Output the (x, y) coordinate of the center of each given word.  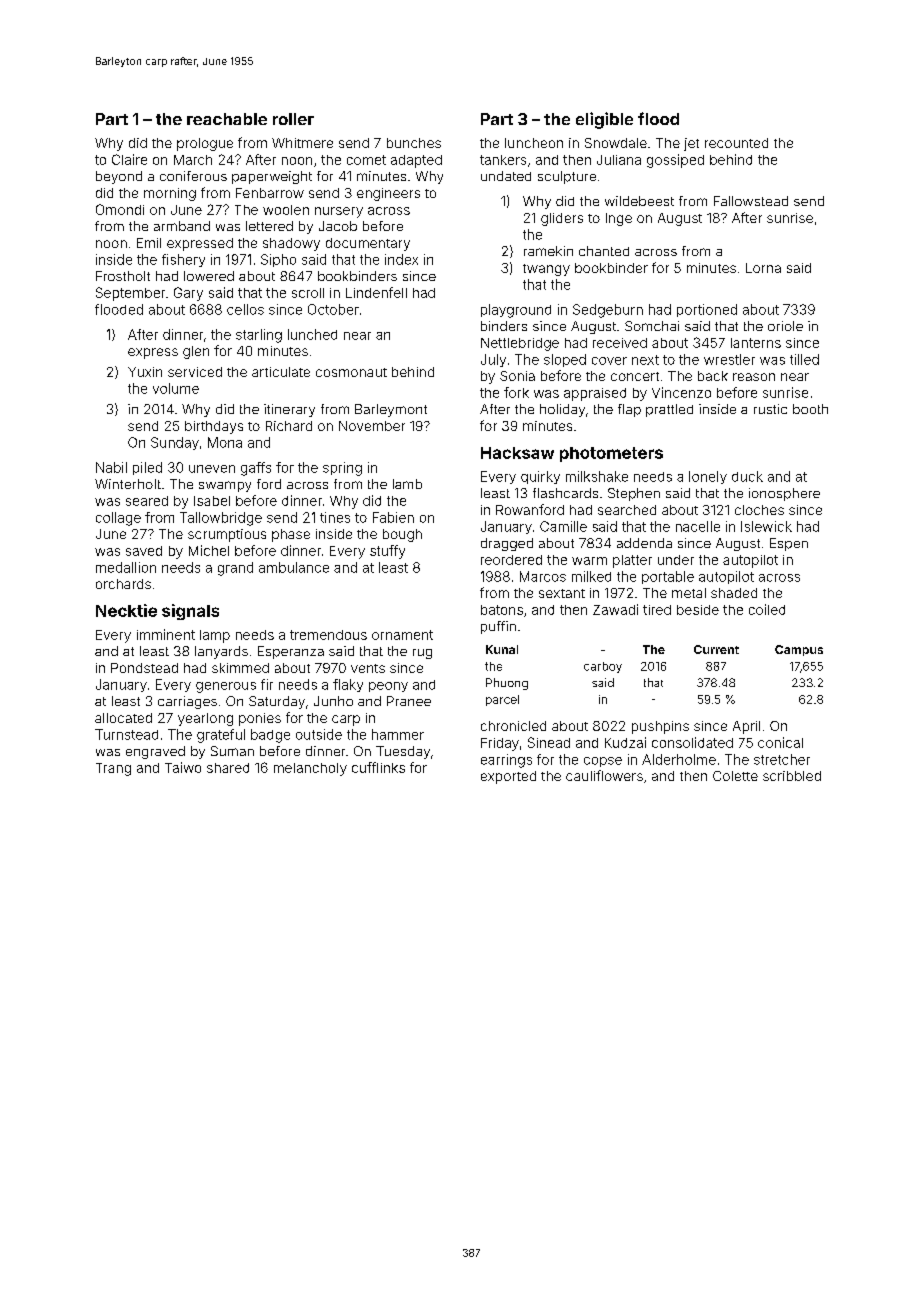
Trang (113, 769)
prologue (205, 144)
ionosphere (784, 494)
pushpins (660, 727)
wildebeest (639, 201)
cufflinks (378, 767)
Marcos (543, 576)
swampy (225, 486)
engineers (388, 194)
